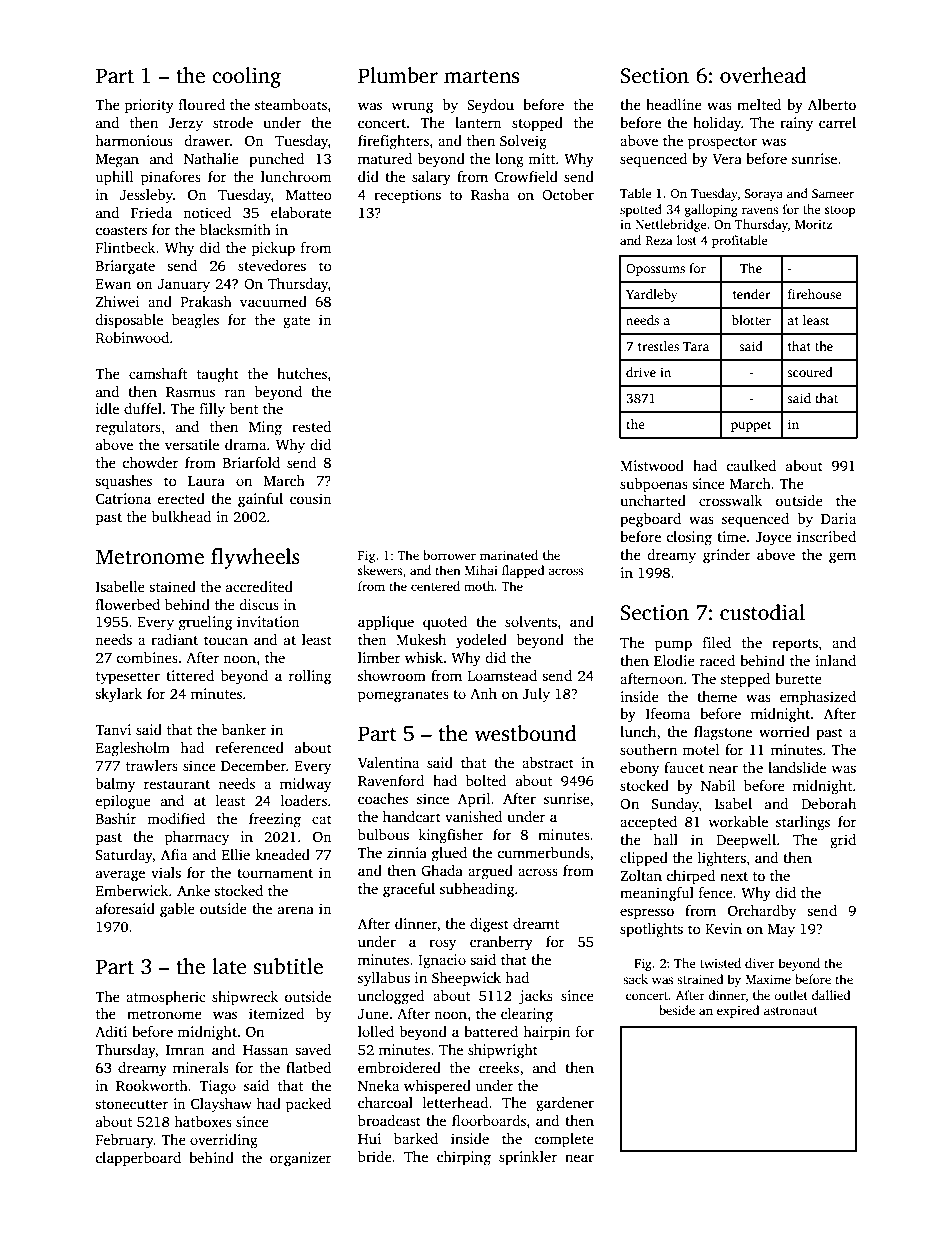  What do you see at coordinates (442, 961) in the screenshot?
I see `Ignacio` at bounding box center [442, 961].
